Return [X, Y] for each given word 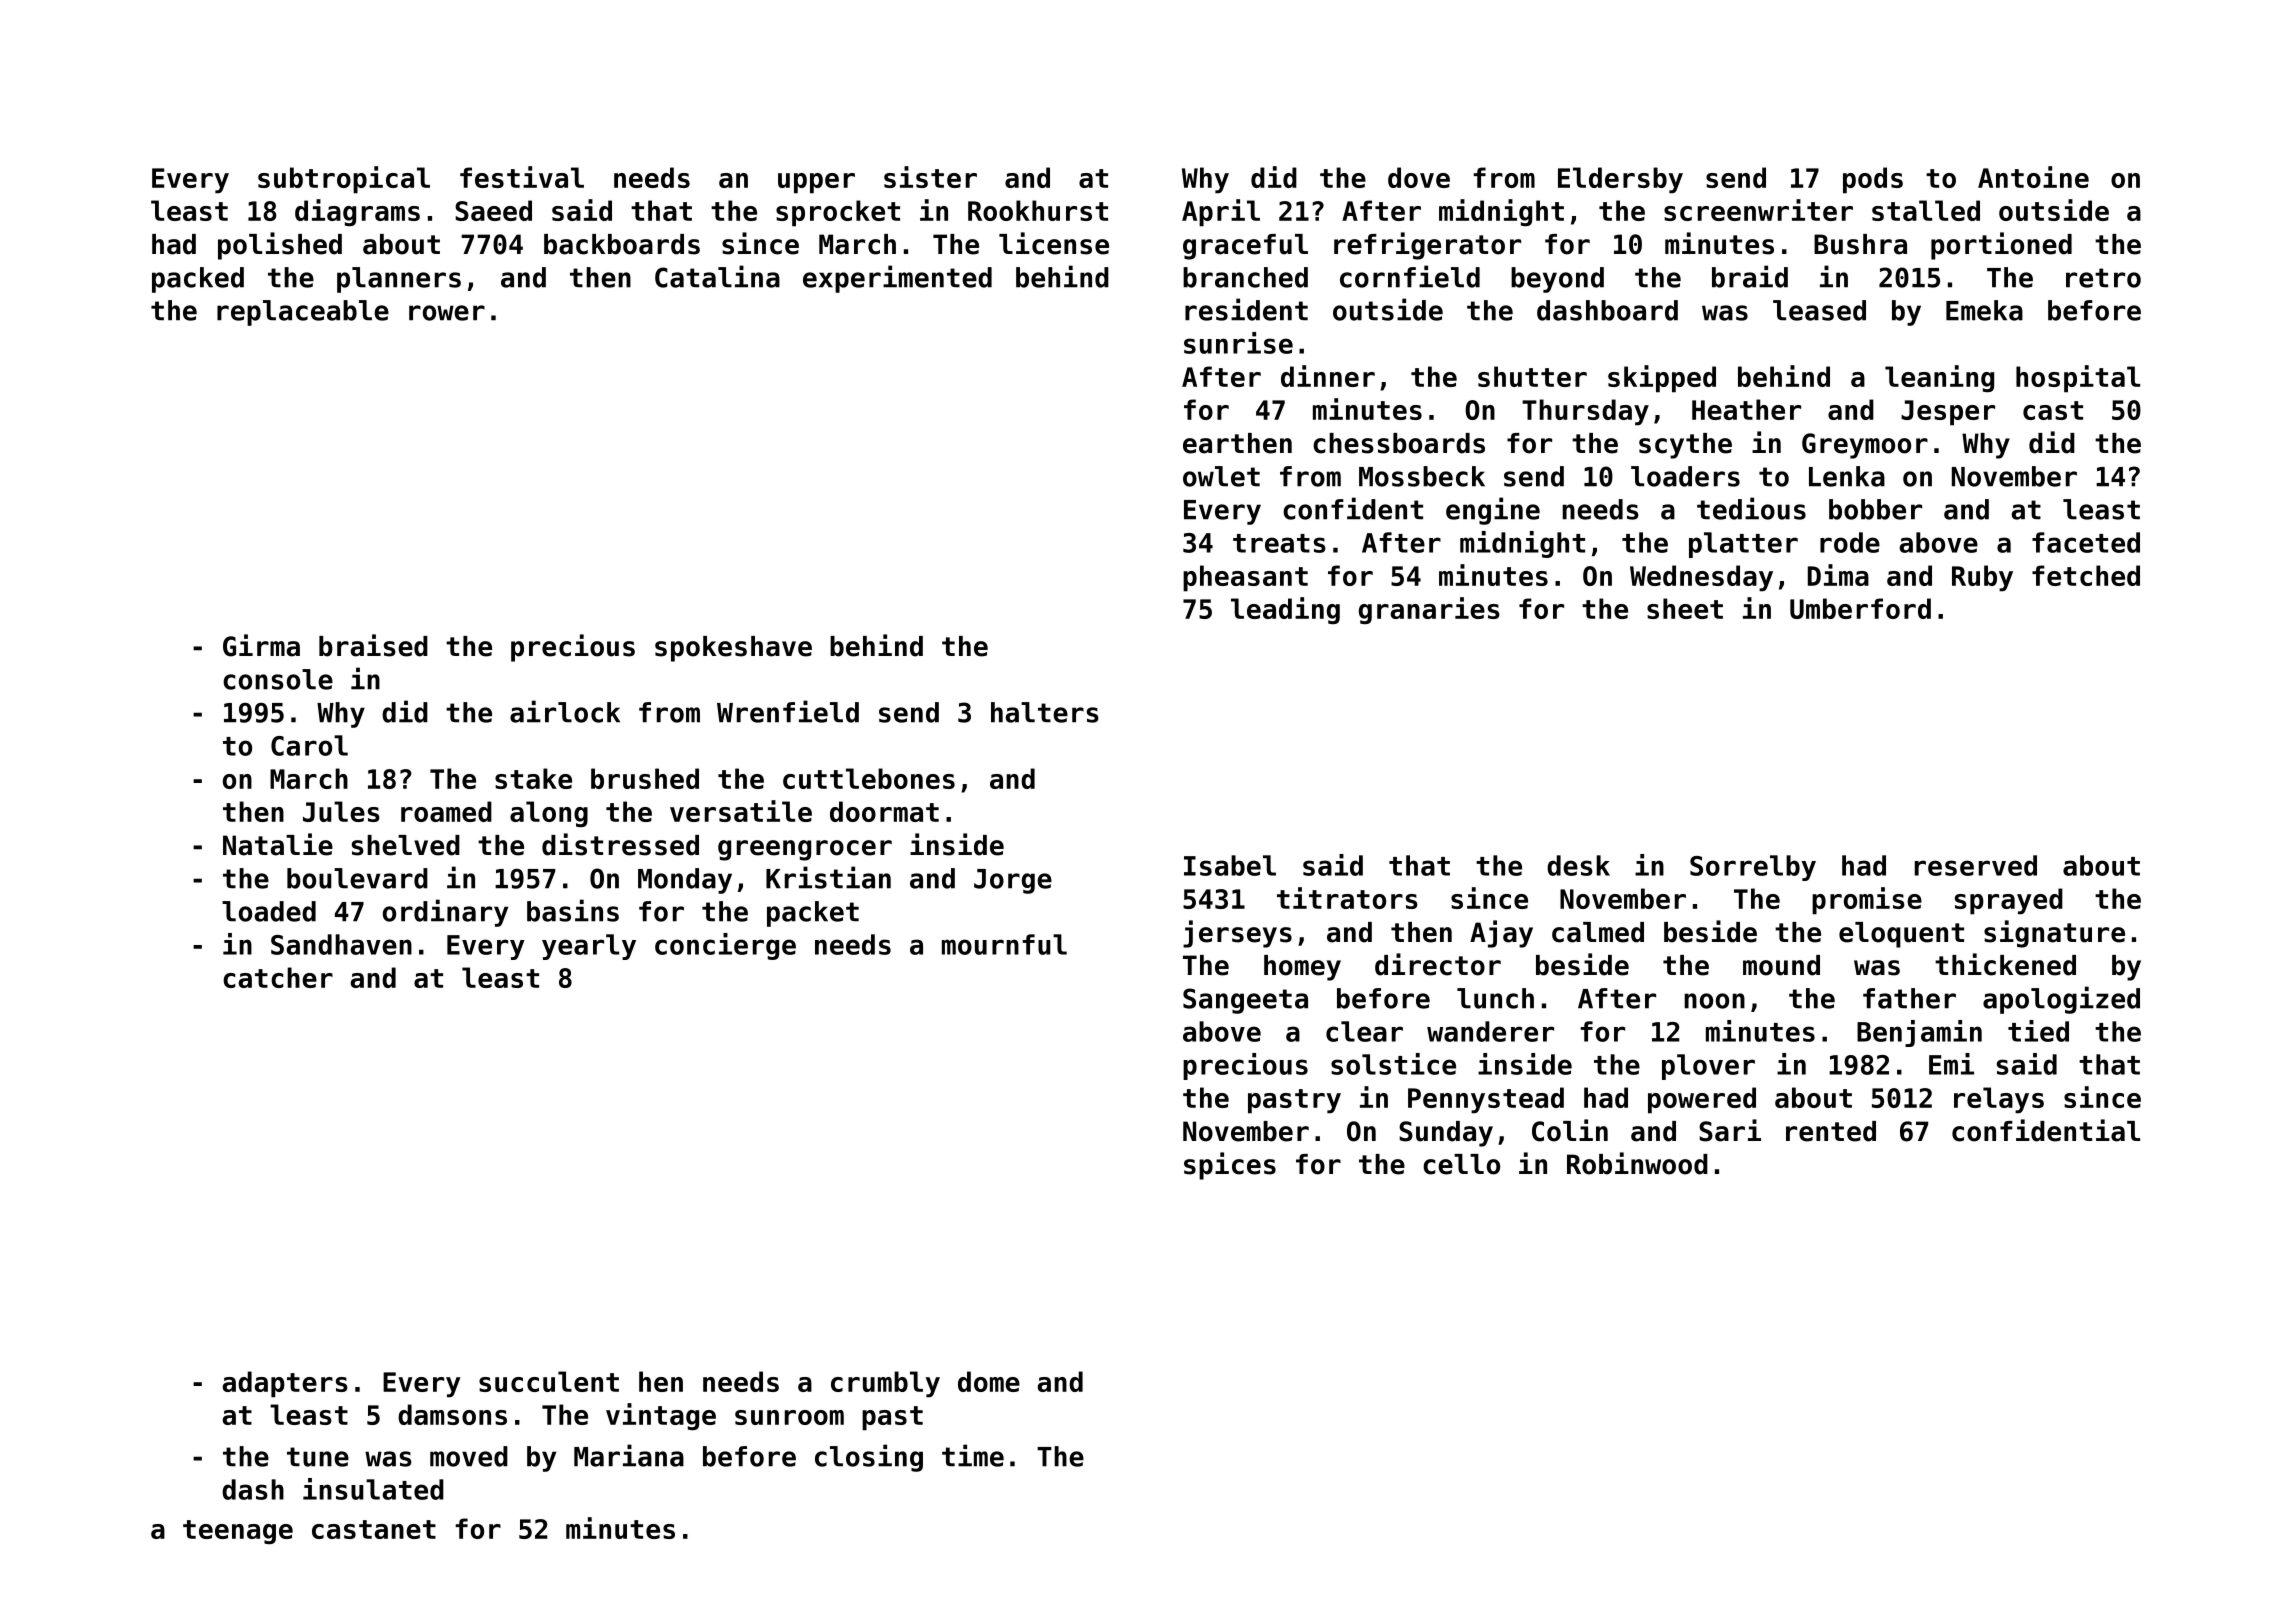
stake [533, 778]
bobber [1875, 509]
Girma [261, 645]
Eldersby [1620, 180]
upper [816, 183]
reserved [1976, 865]
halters [1045, 712]
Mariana [629, 1455]
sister [930, 177]
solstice [1393, 1064]
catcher [278, 977]
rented [1831, 1131]
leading [1285, 610]
